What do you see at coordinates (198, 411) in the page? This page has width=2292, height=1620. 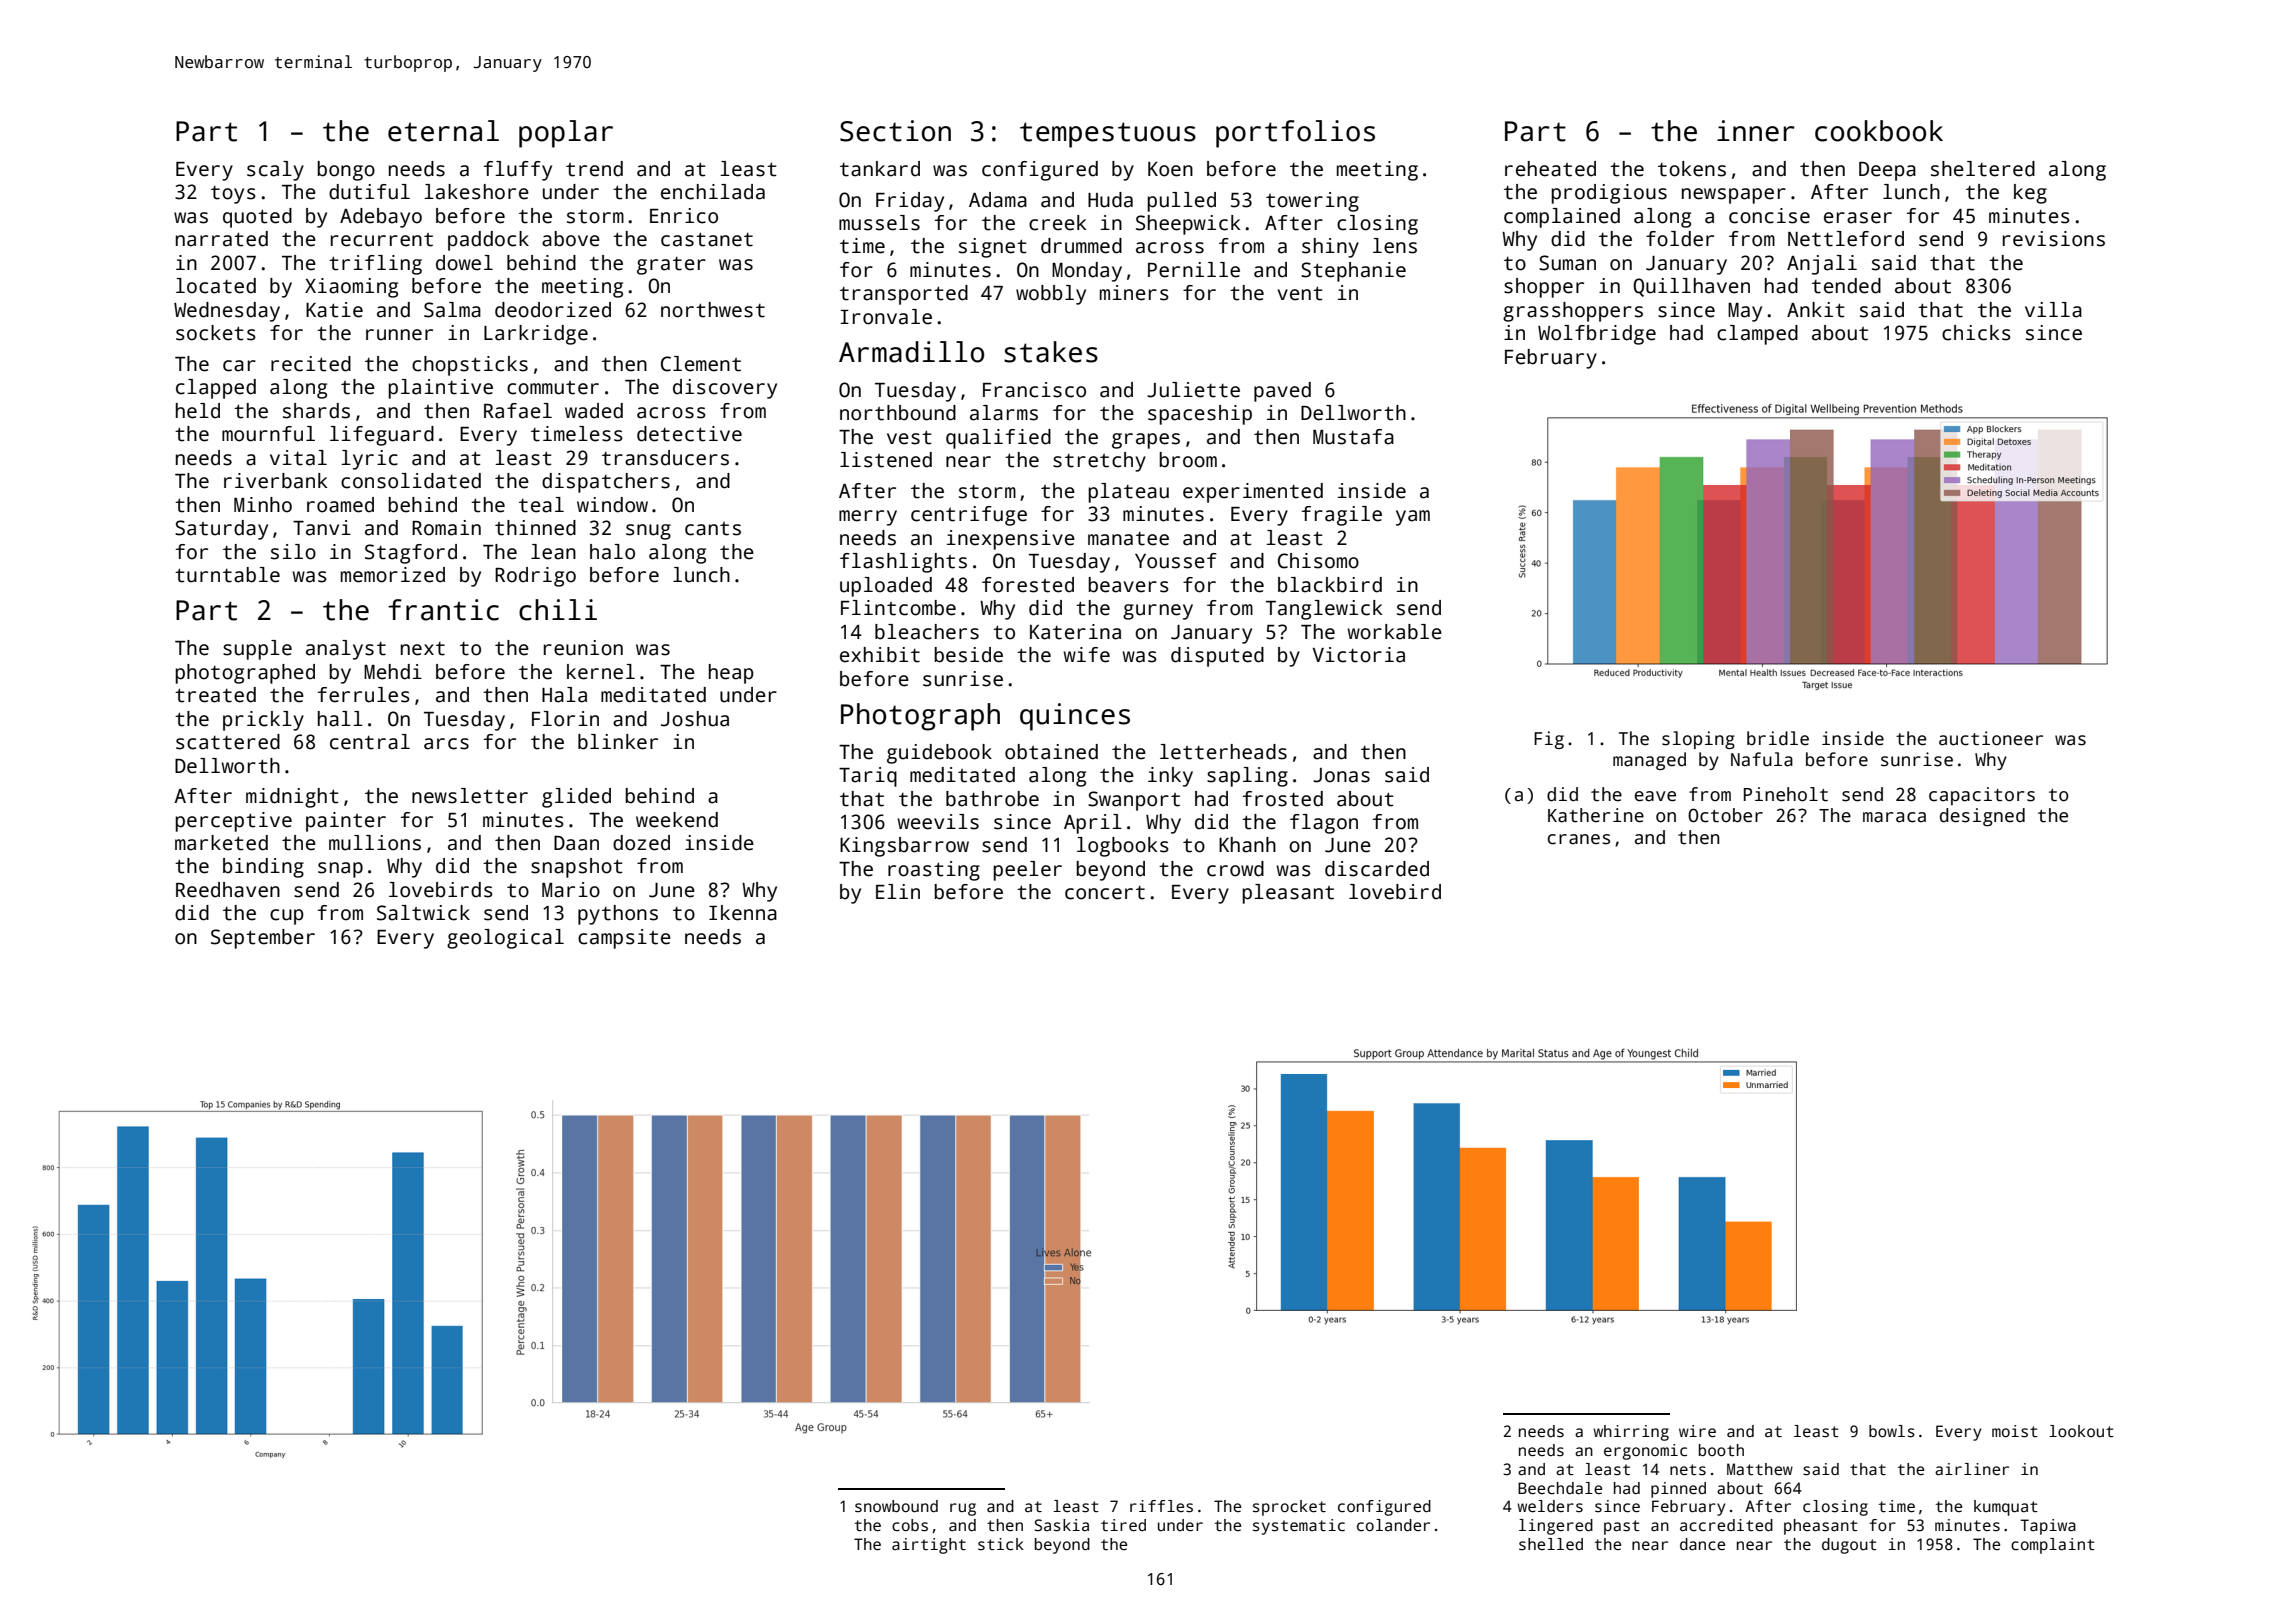 I see `held` at bounding box center [198, 411].
